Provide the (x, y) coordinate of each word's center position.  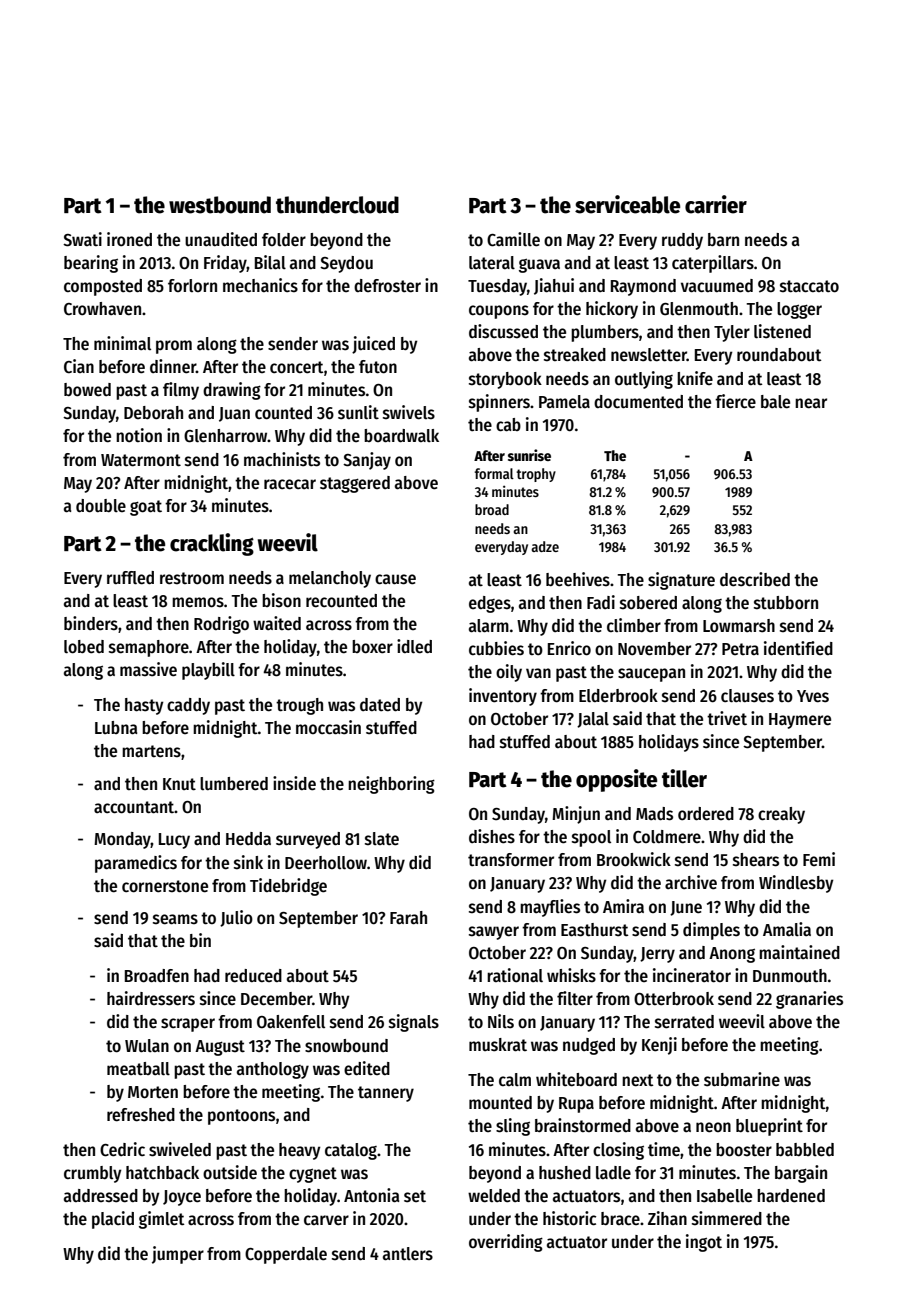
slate (382, 839)
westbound (220, 205)
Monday (122, 840)
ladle (613, 1172)
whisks (571, 975)
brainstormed (583, 1125)
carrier (716, 204)
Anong (732, 955)
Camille (513, 239)
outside (230, 1172)
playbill (208, 671)
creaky (781, 815)
